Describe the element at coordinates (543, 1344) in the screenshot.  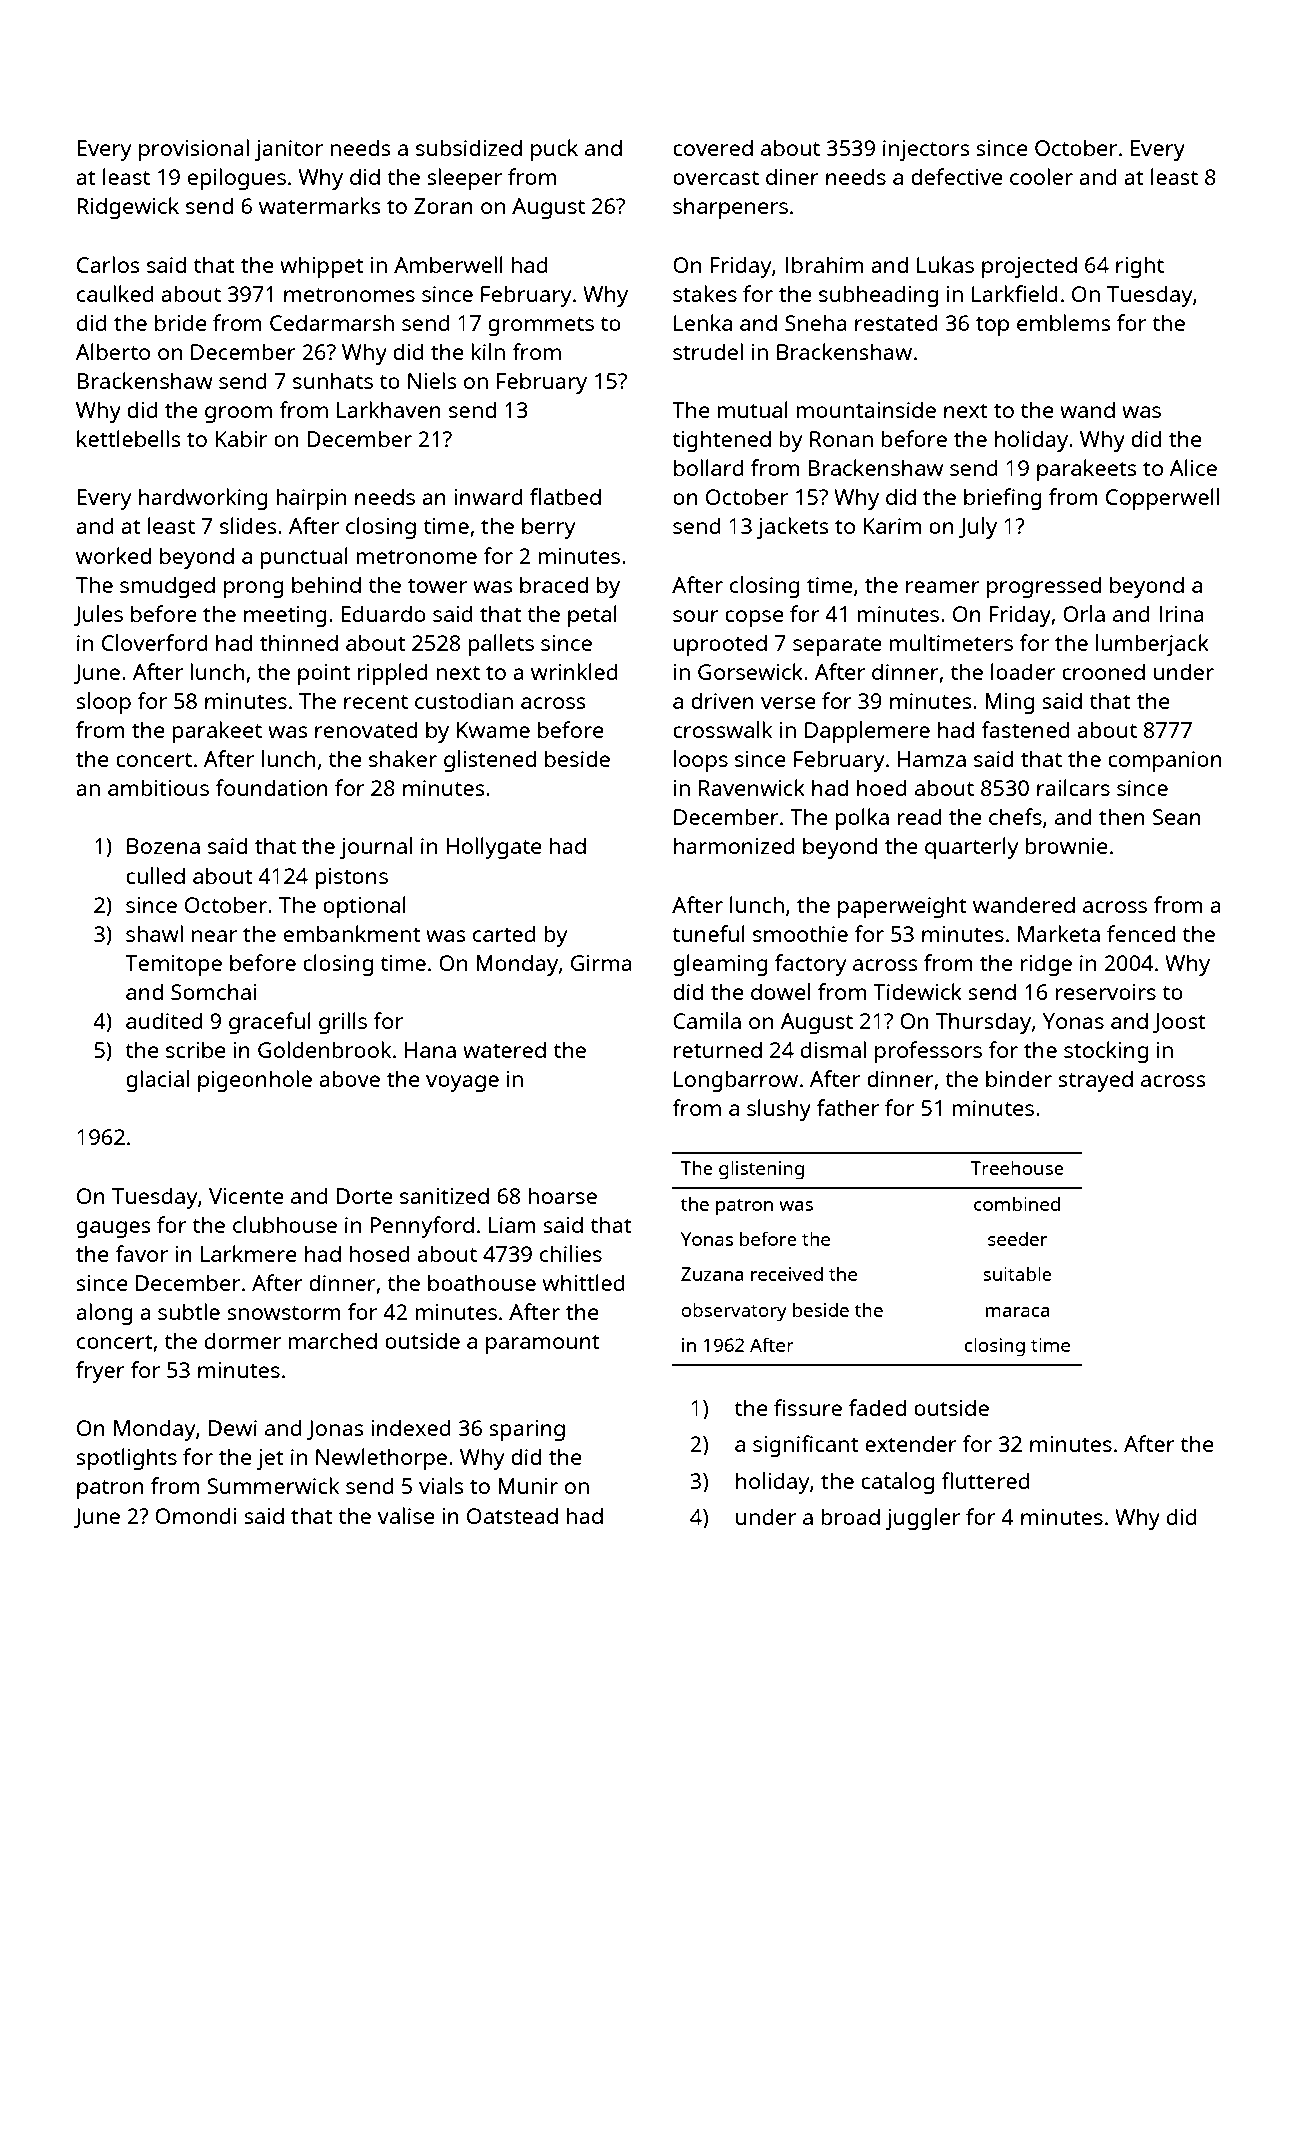
I see `paramount` at that location.
